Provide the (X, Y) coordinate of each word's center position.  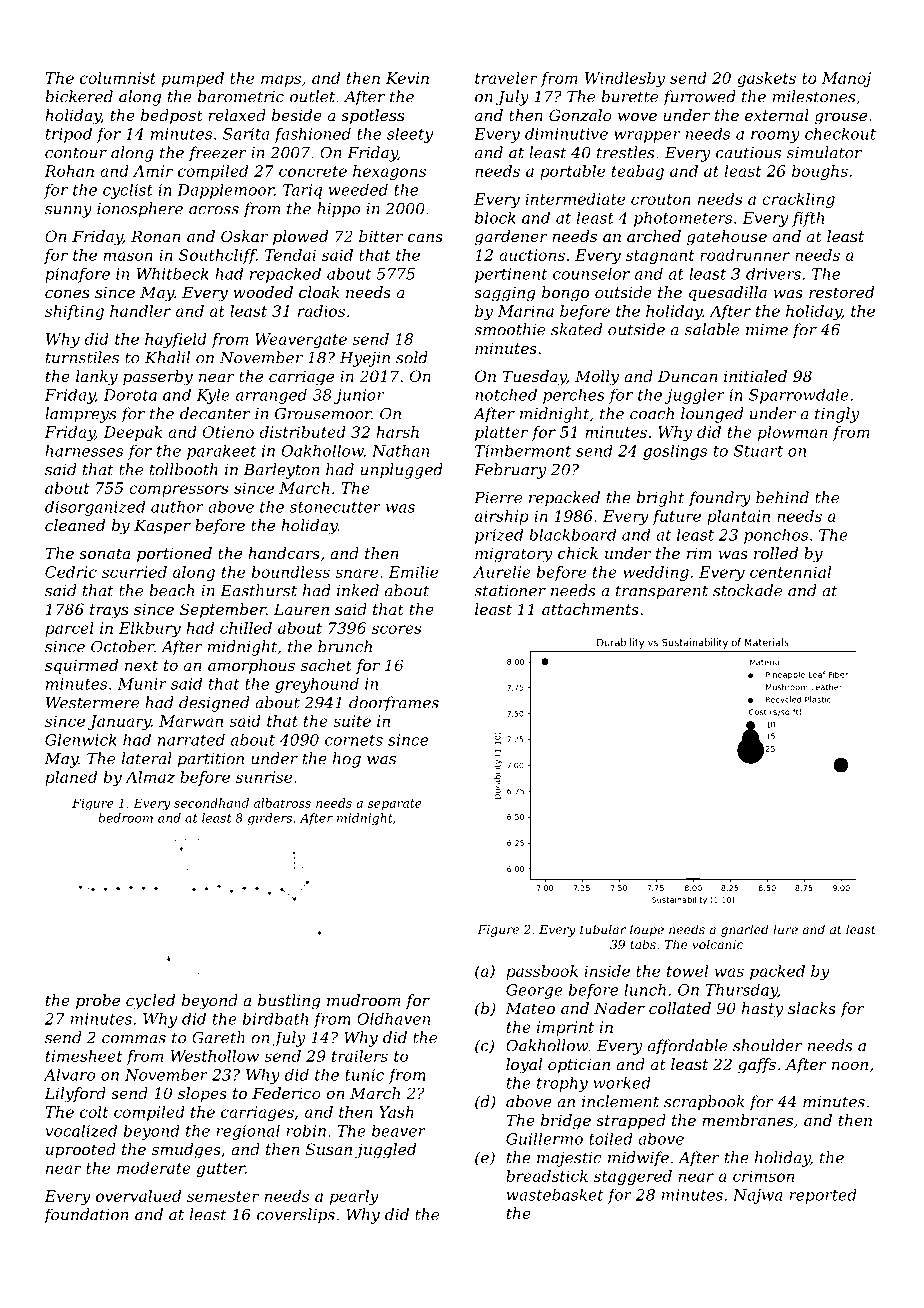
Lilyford (75, 1095)
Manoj (846, 79)
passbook (542, 972)
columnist (118, 78)
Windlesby (625, 79)
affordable (687, 1047)
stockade (747, 590)
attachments (590, 609)
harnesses (84, 451)
